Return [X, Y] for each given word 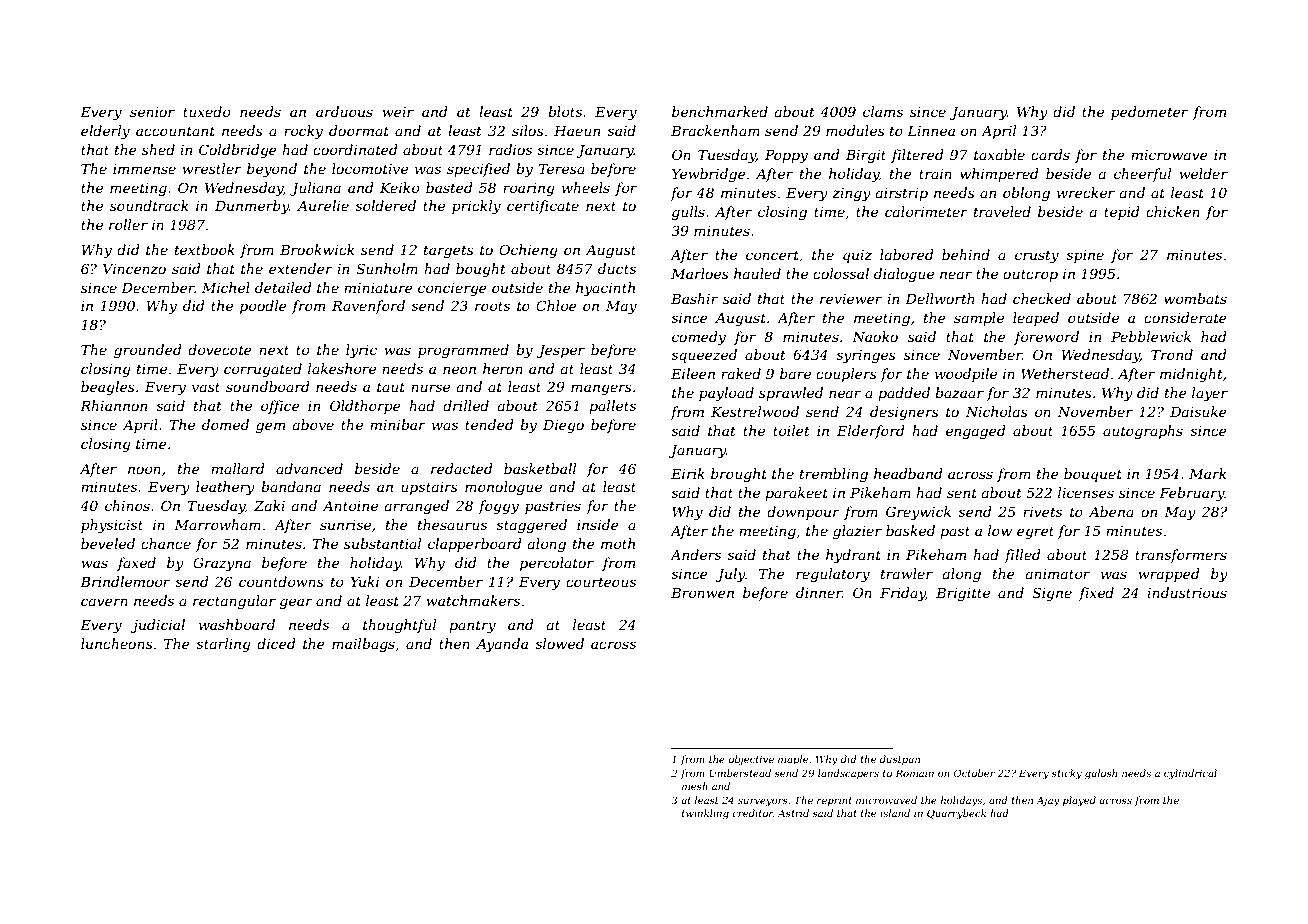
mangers [601, 389]
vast [206, 387]
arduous [344, 111]
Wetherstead [1065, 373]
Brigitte [963, 594]
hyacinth [605, 289]
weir [398, 112]
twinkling [705, 814]
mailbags [363, 645]
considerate [1185, 317]
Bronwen [702, 593]
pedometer [1149, 113]
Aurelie [323, 205]
